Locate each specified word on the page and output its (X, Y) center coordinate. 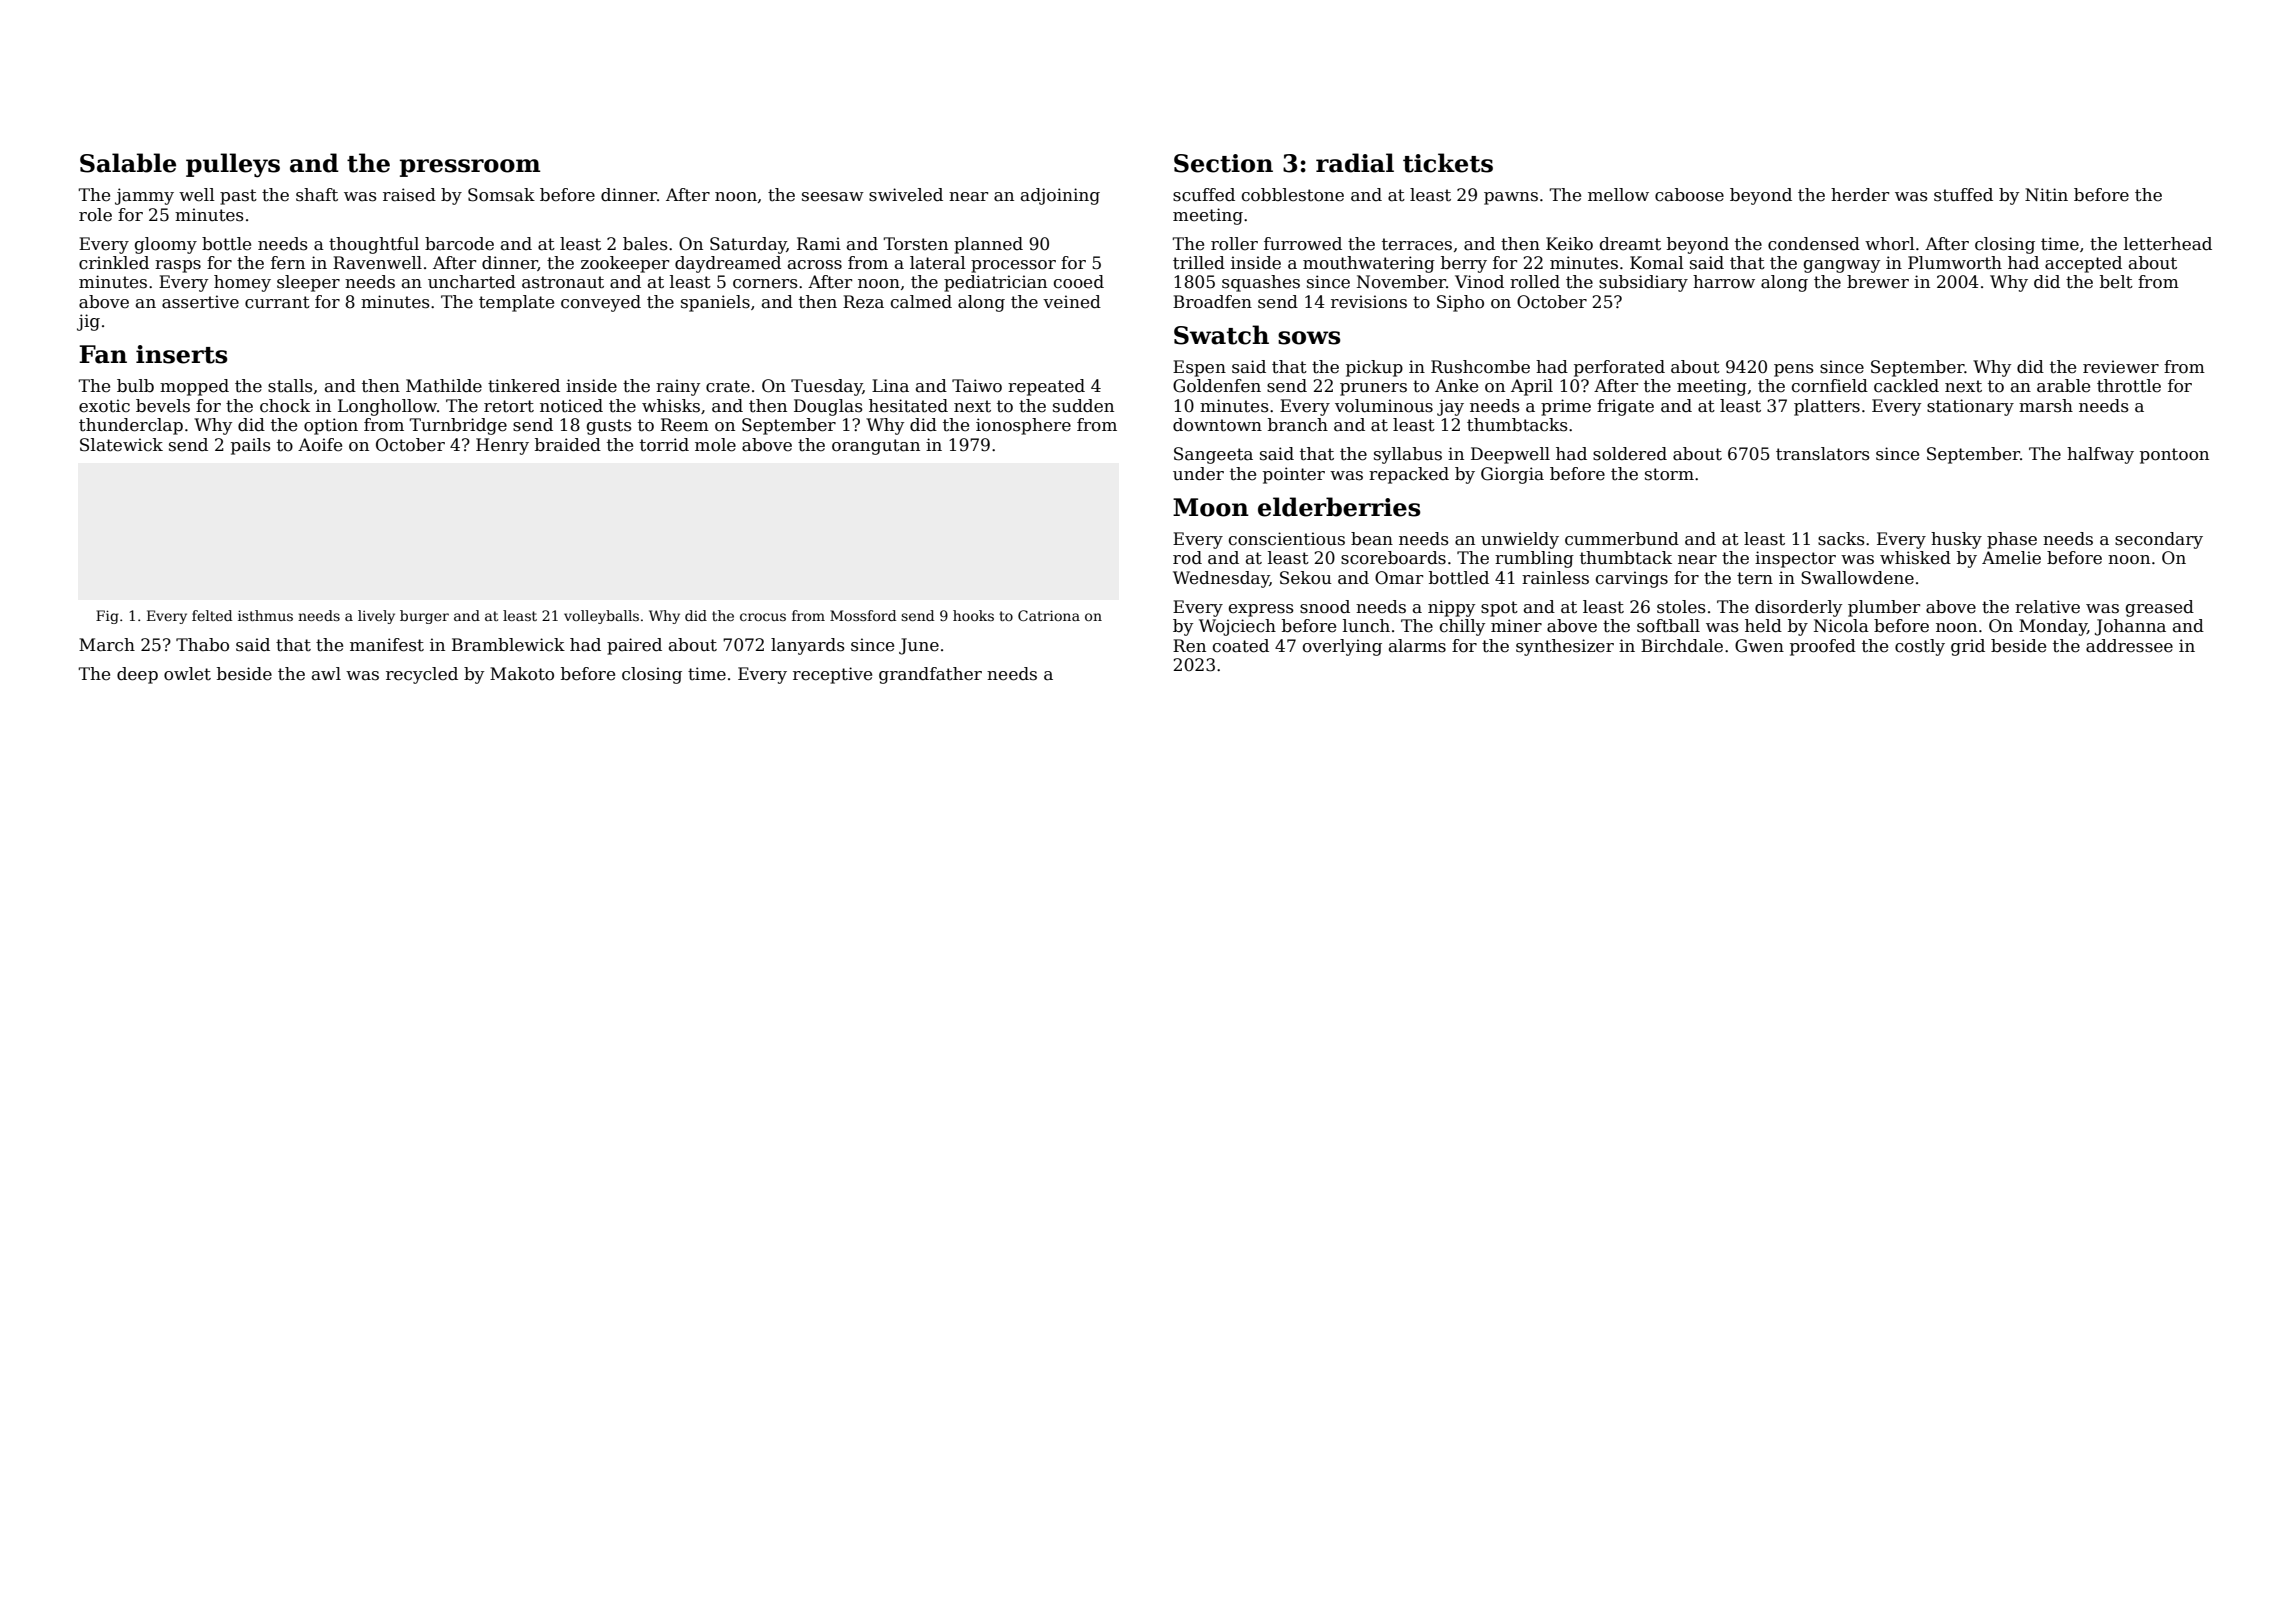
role (95, 215)
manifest (387, 645)
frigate (1625, 407)
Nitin (2046, 195)
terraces (1417, 244)
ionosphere (1023, 426)
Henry (502, 446)
